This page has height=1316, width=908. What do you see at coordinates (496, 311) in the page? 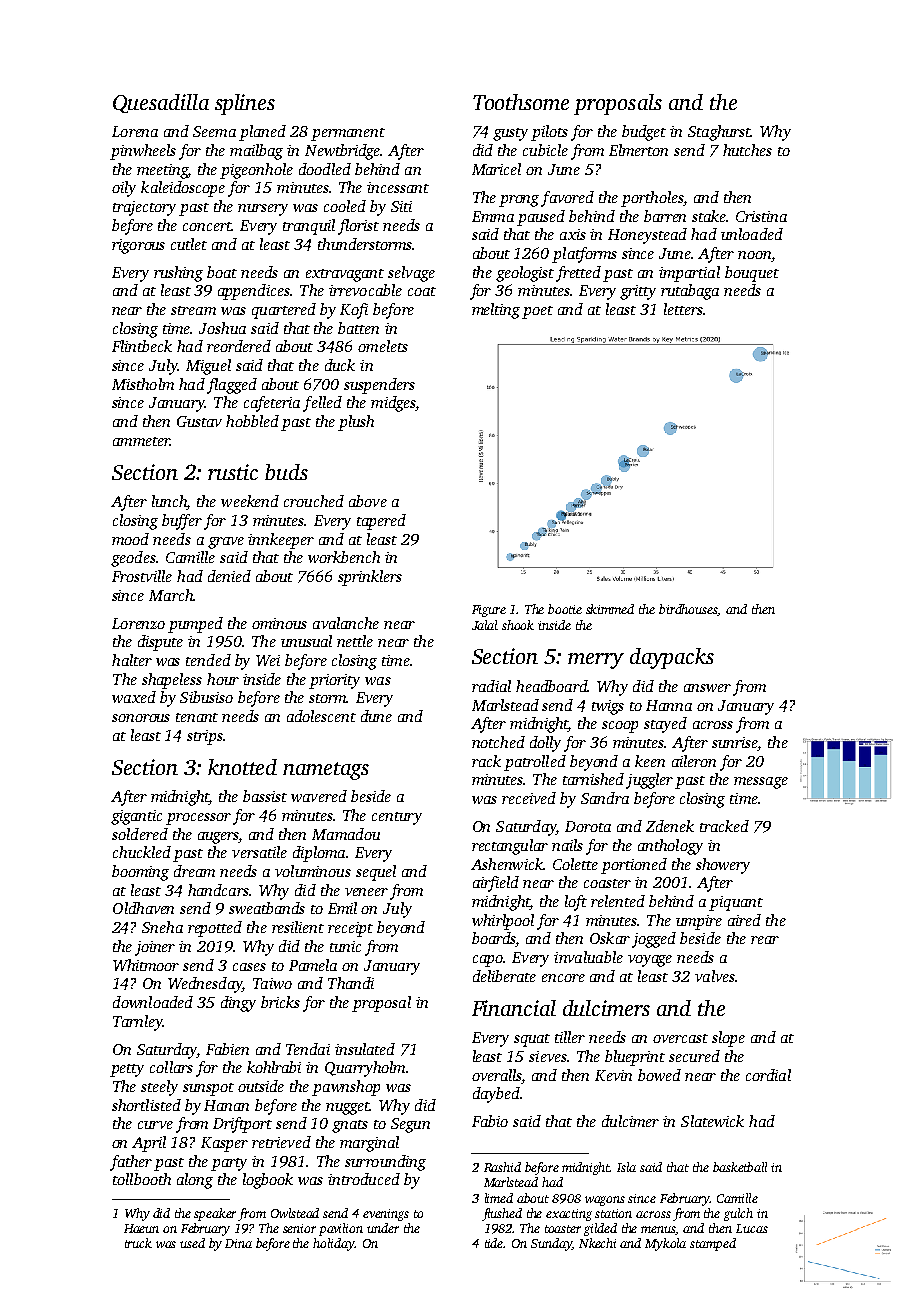
I see `melting` at bounding box center [496, 311].
